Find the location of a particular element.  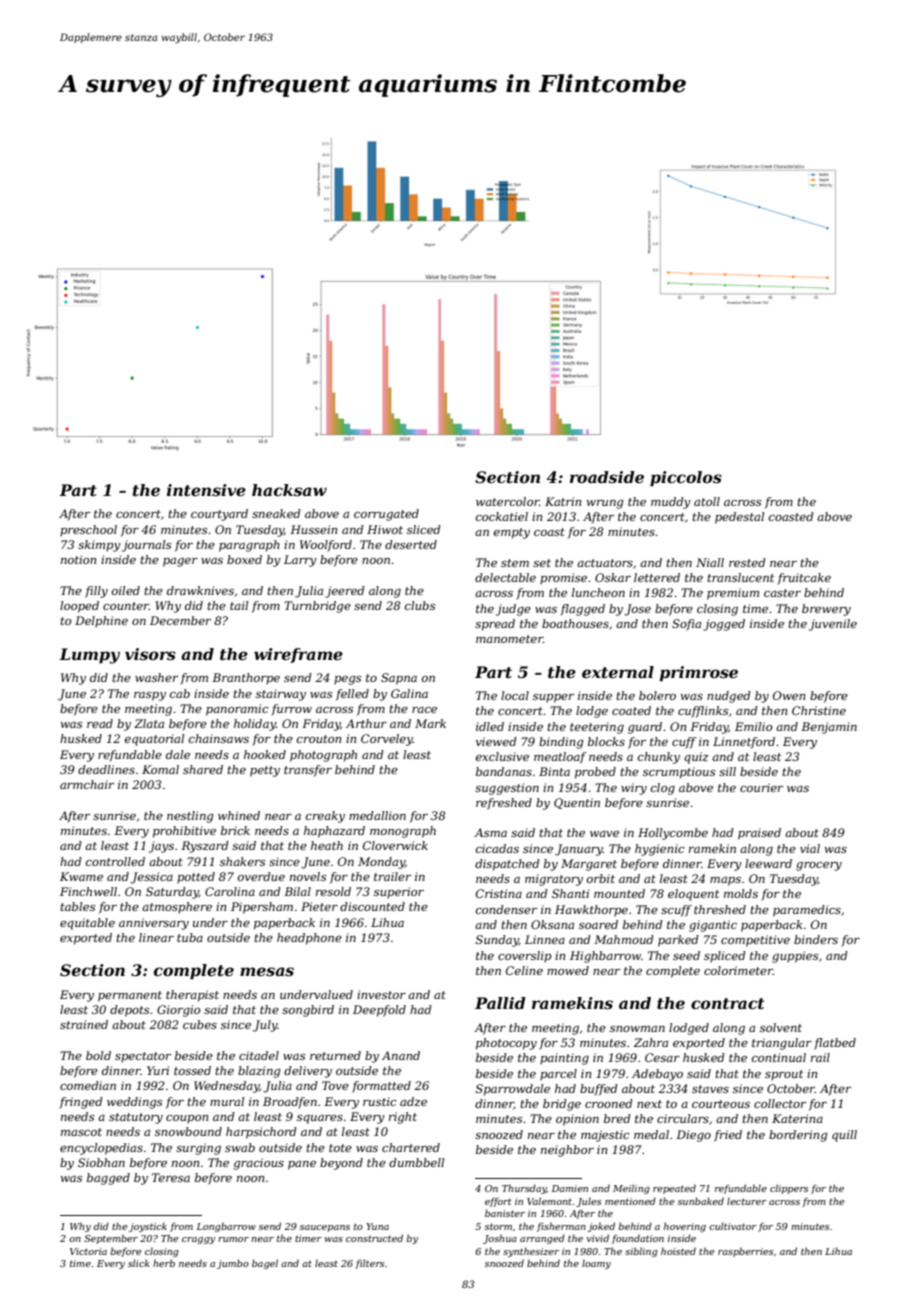

piccolos is located at coordinates (686, 479).
